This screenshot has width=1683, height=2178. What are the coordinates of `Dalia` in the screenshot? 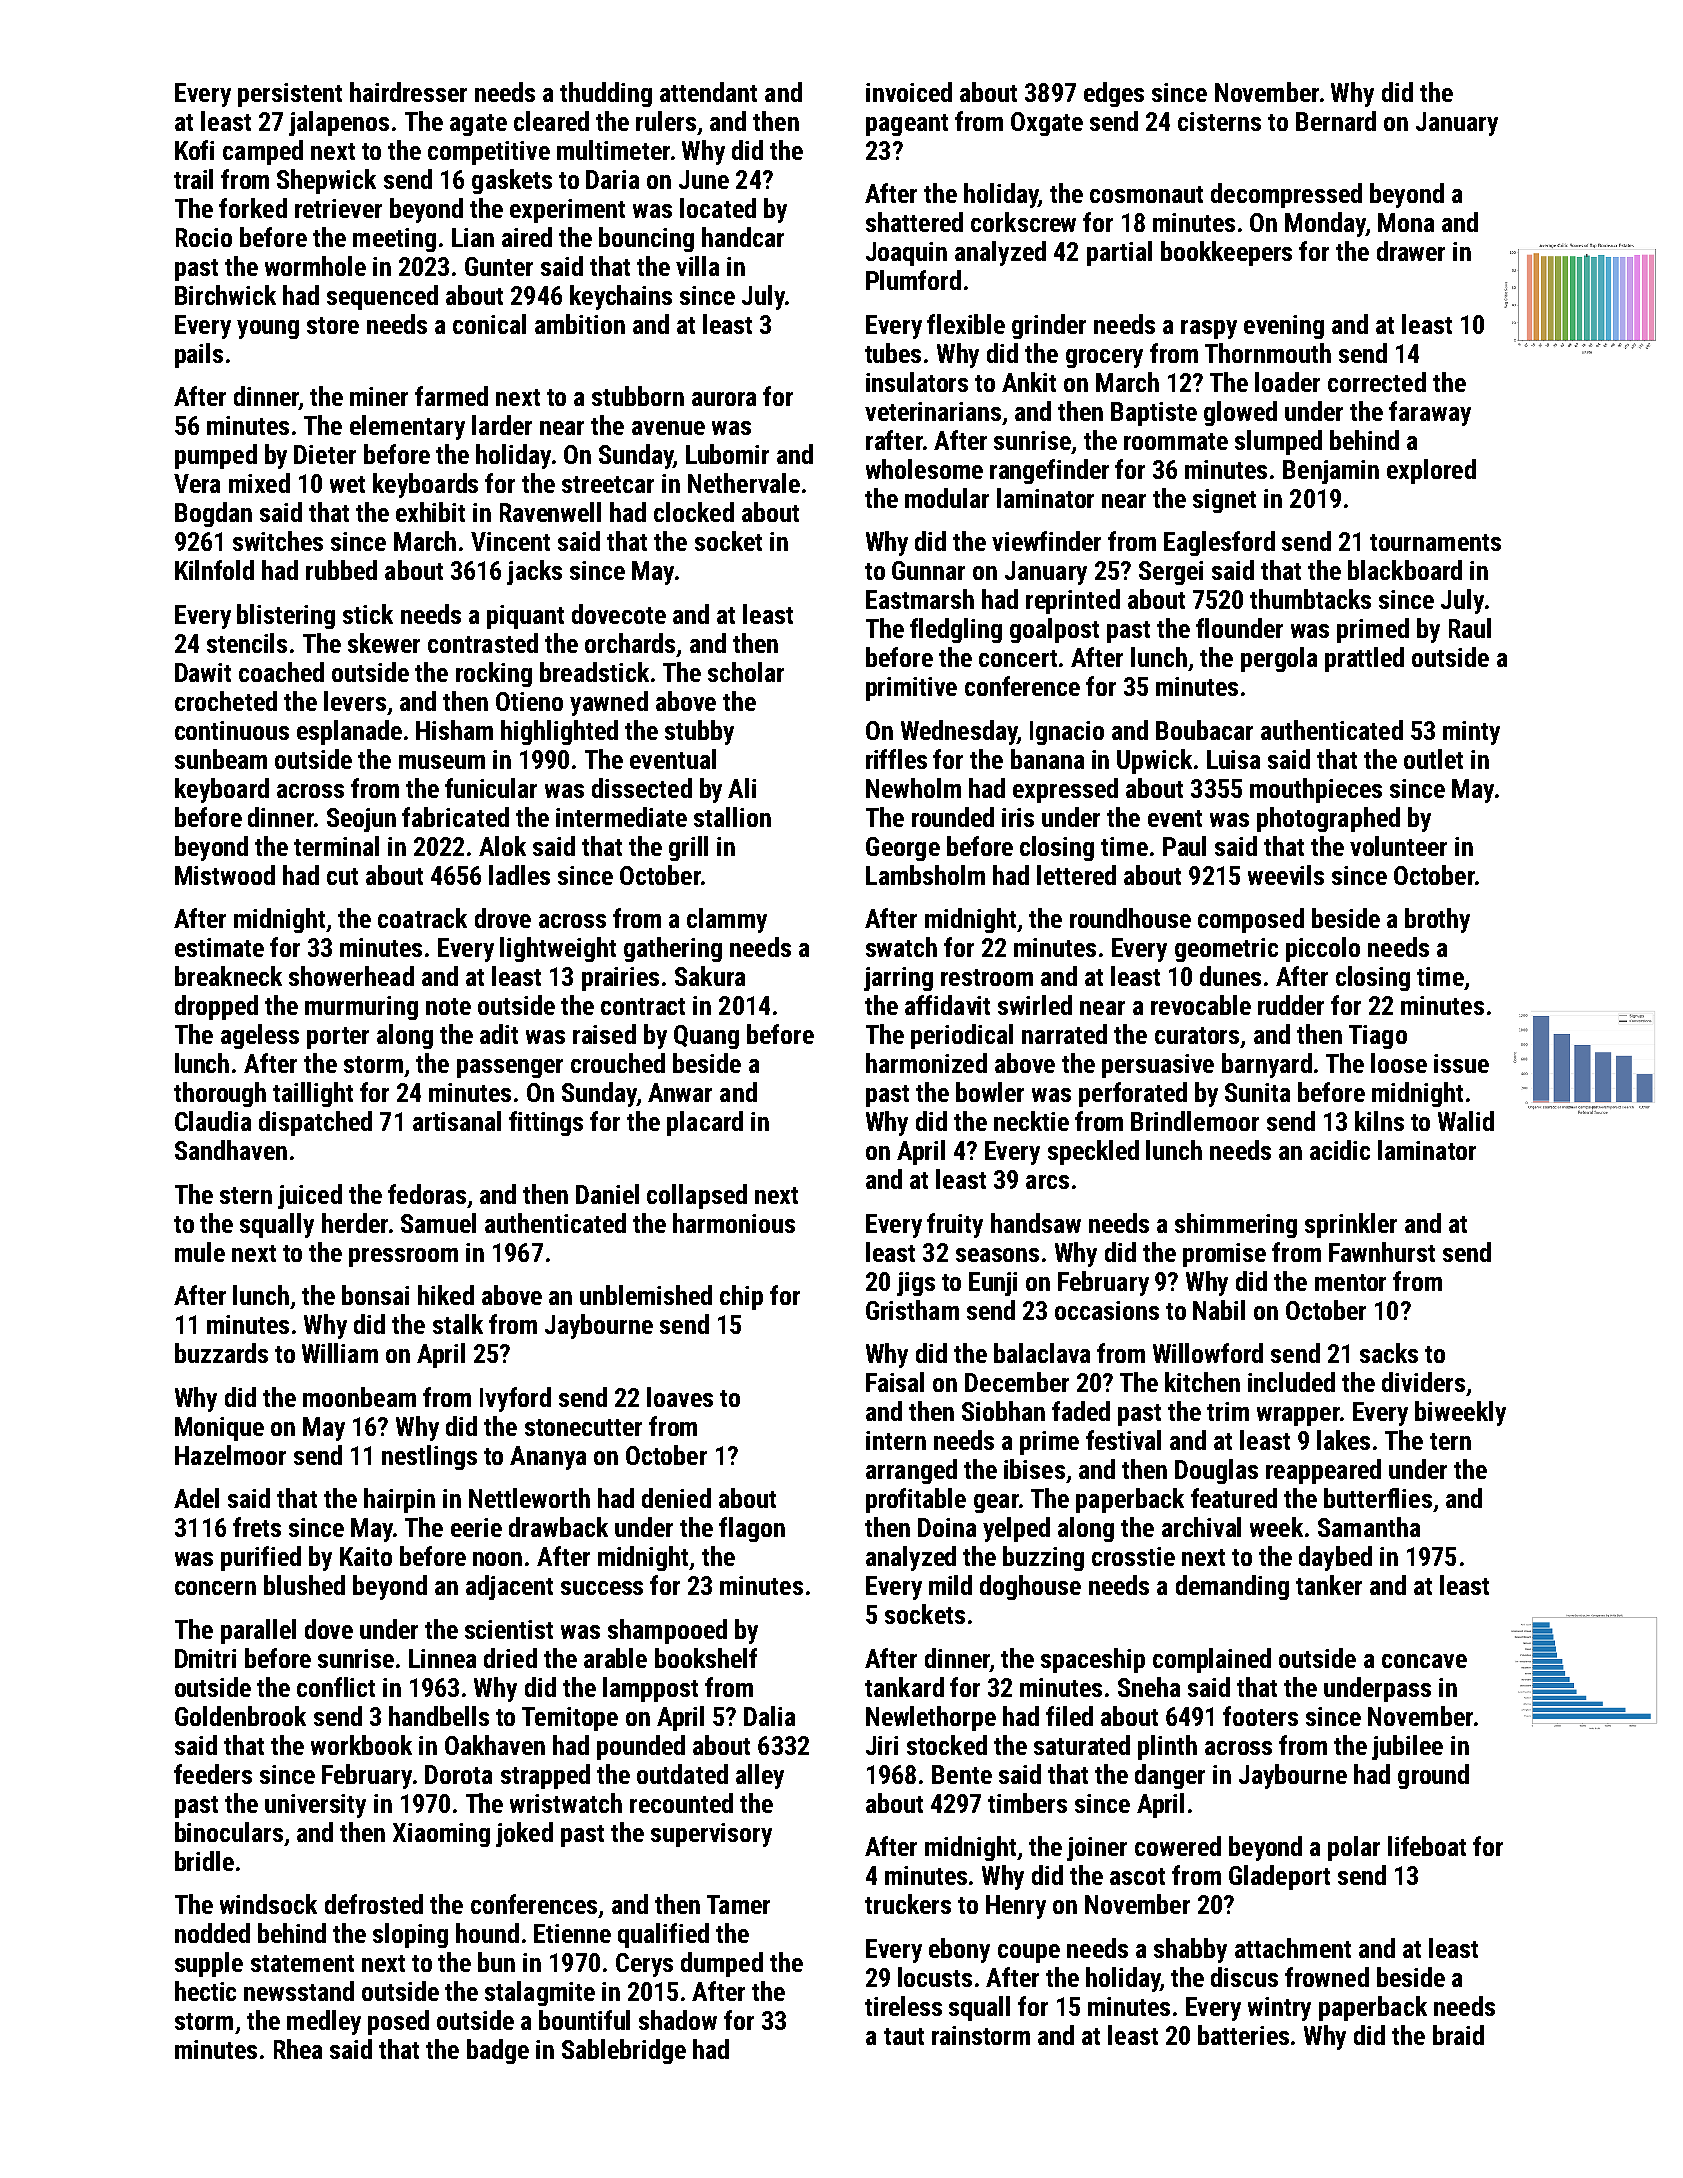 It's located at (769, 1716).
